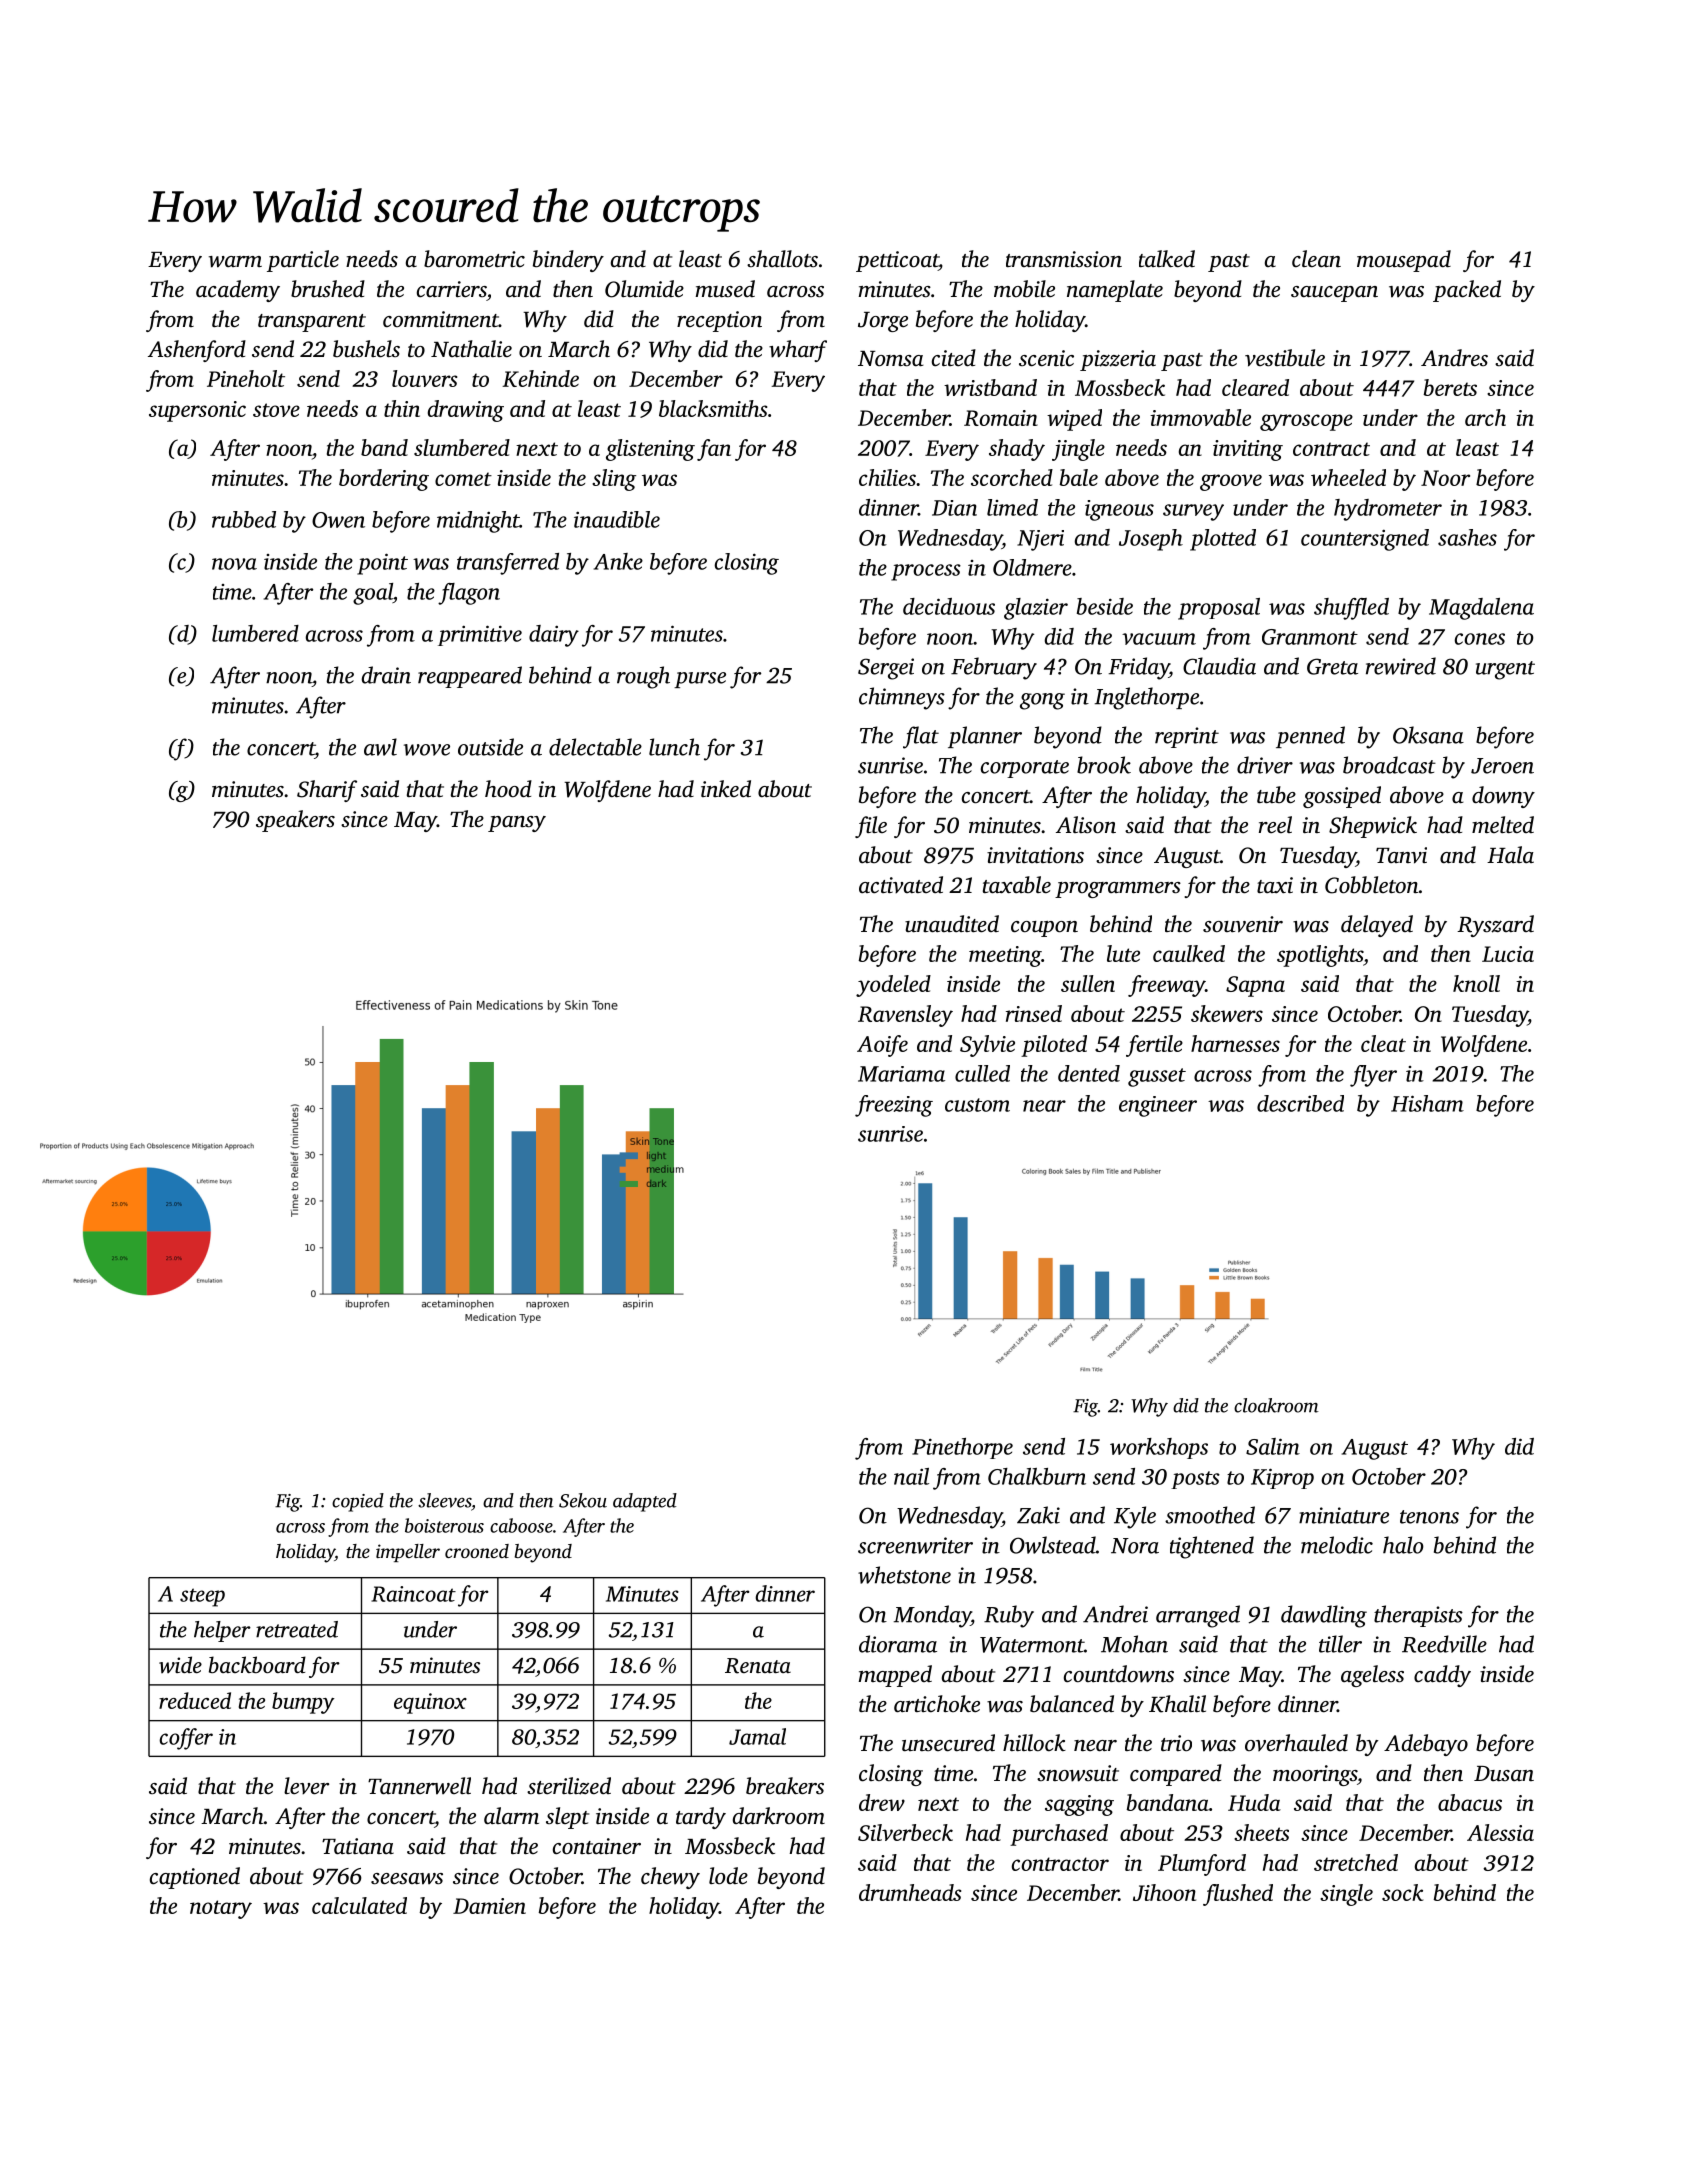 Image resolution: width=1683 pixels, height=2178 pixels. I want to click on Magdalena, so click(1481, 609).
